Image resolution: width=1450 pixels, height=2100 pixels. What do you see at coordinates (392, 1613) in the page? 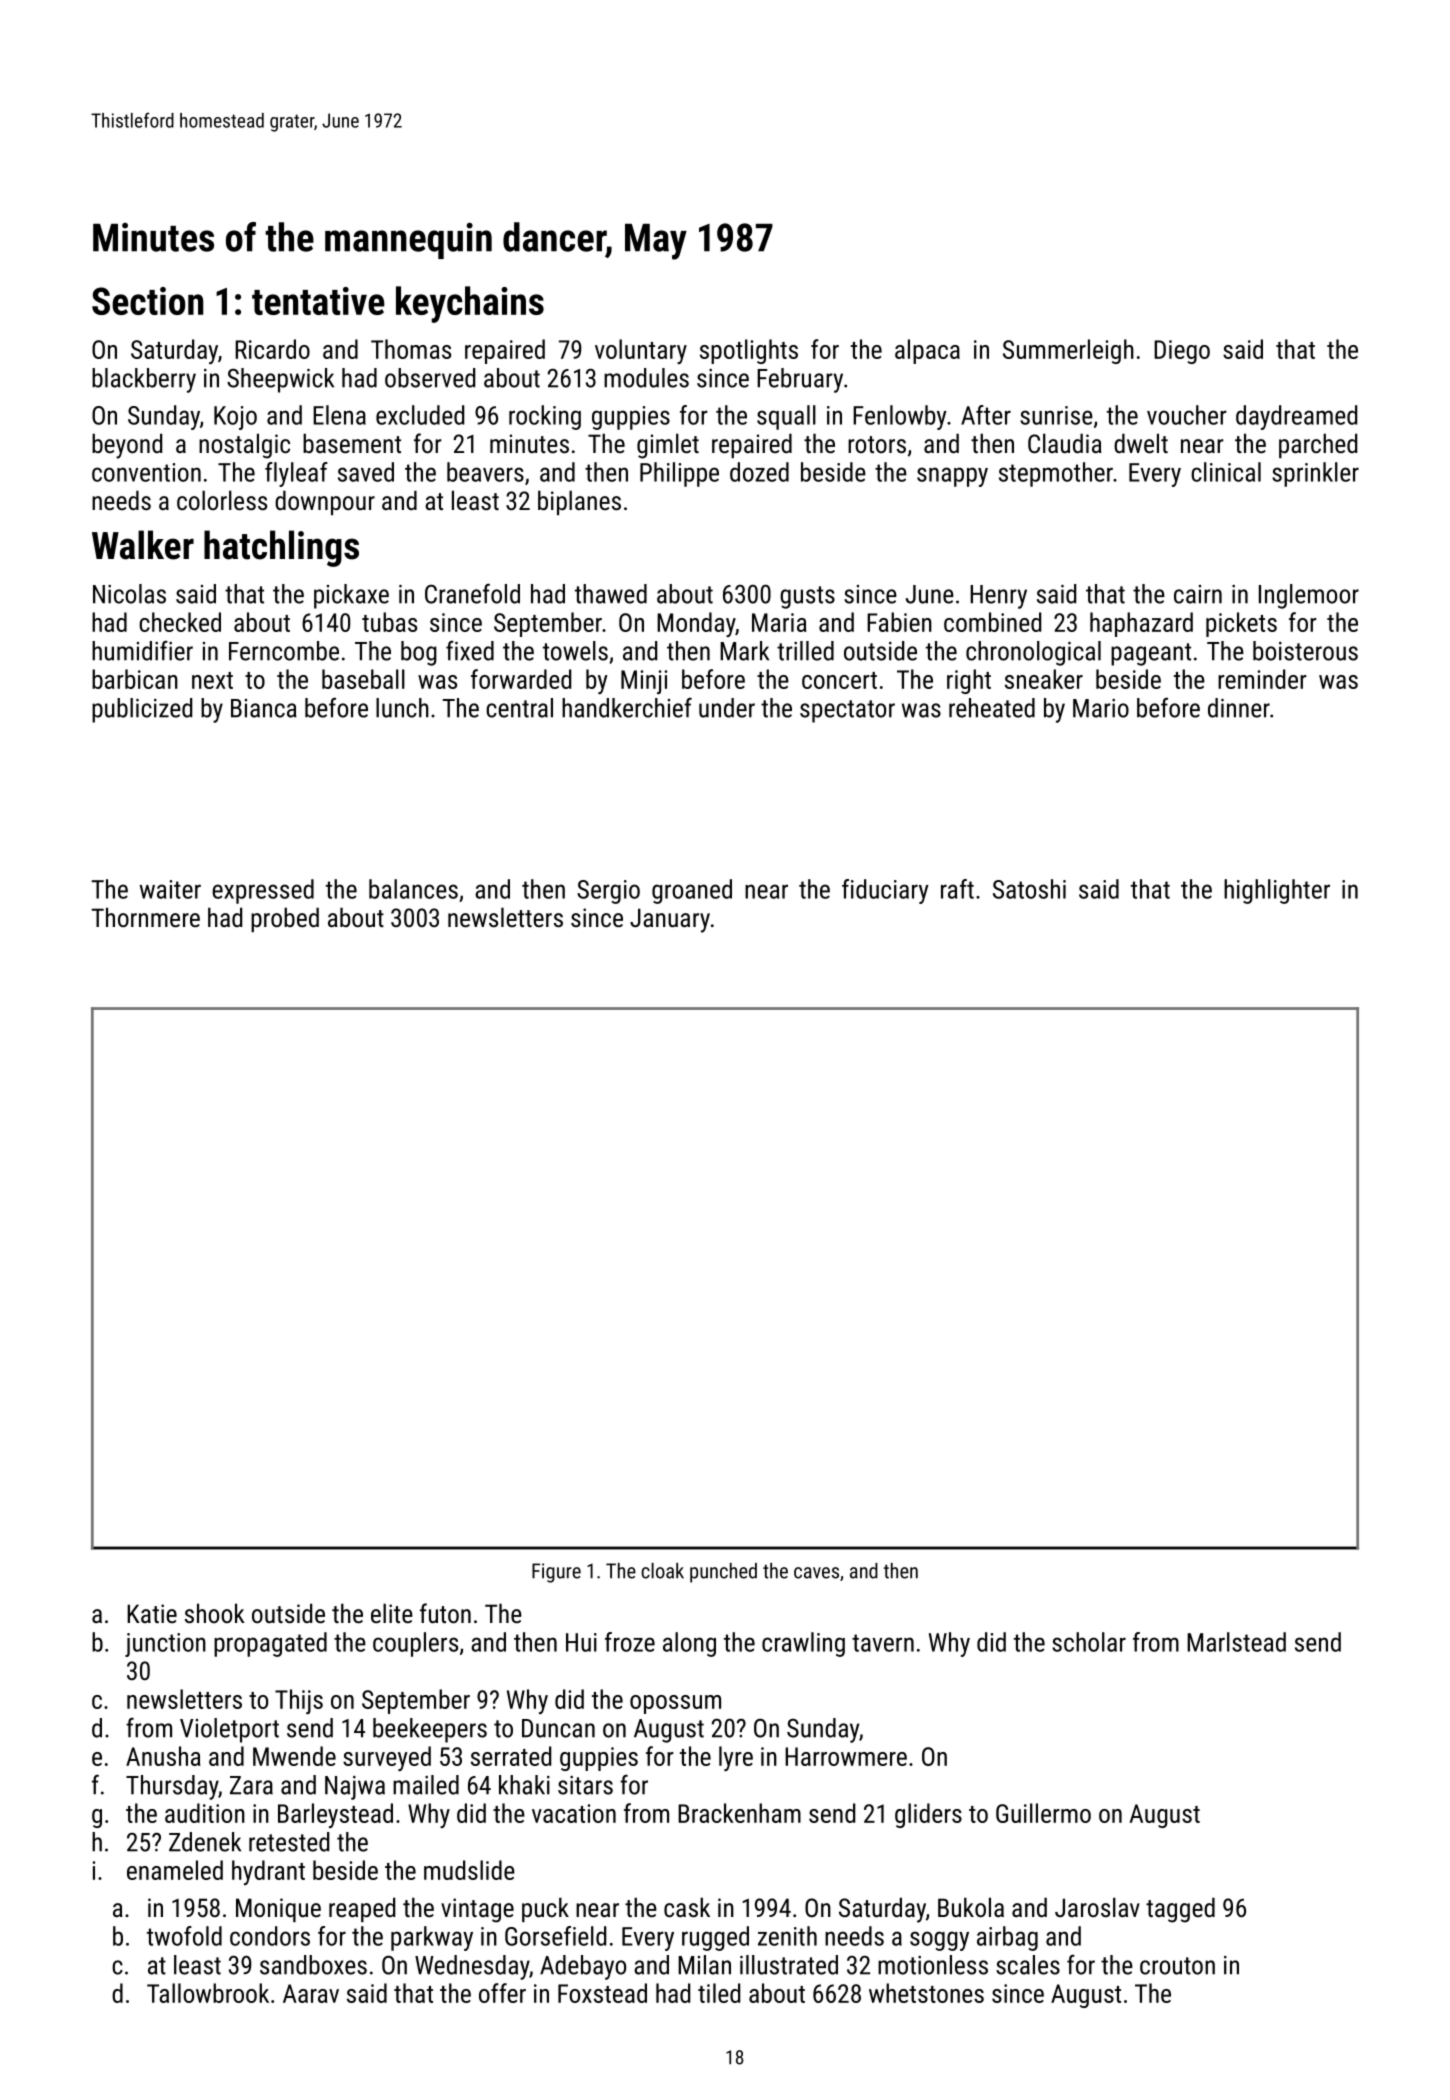
I see `elite` at bounding box center [392, 1613].
